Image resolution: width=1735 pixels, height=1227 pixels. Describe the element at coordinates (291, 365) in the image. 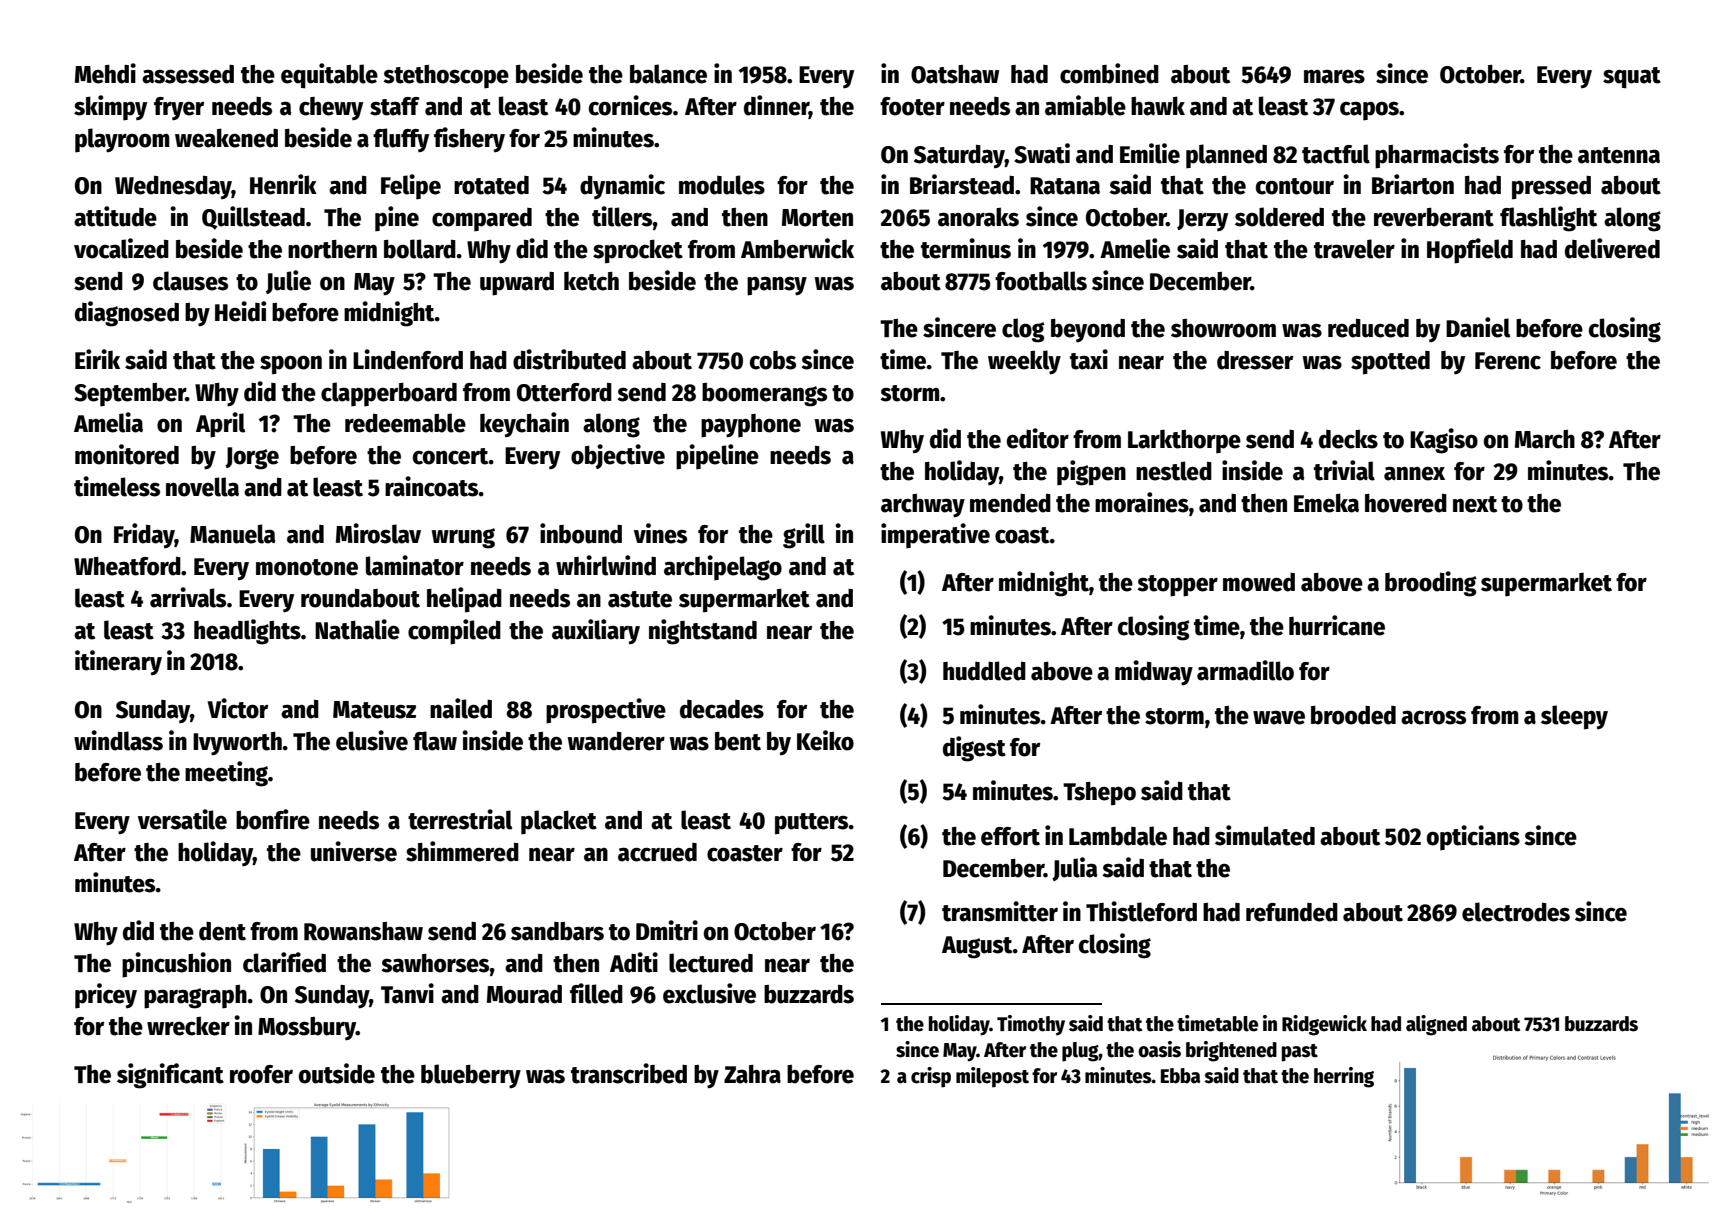

I see `spoon` at that location.
